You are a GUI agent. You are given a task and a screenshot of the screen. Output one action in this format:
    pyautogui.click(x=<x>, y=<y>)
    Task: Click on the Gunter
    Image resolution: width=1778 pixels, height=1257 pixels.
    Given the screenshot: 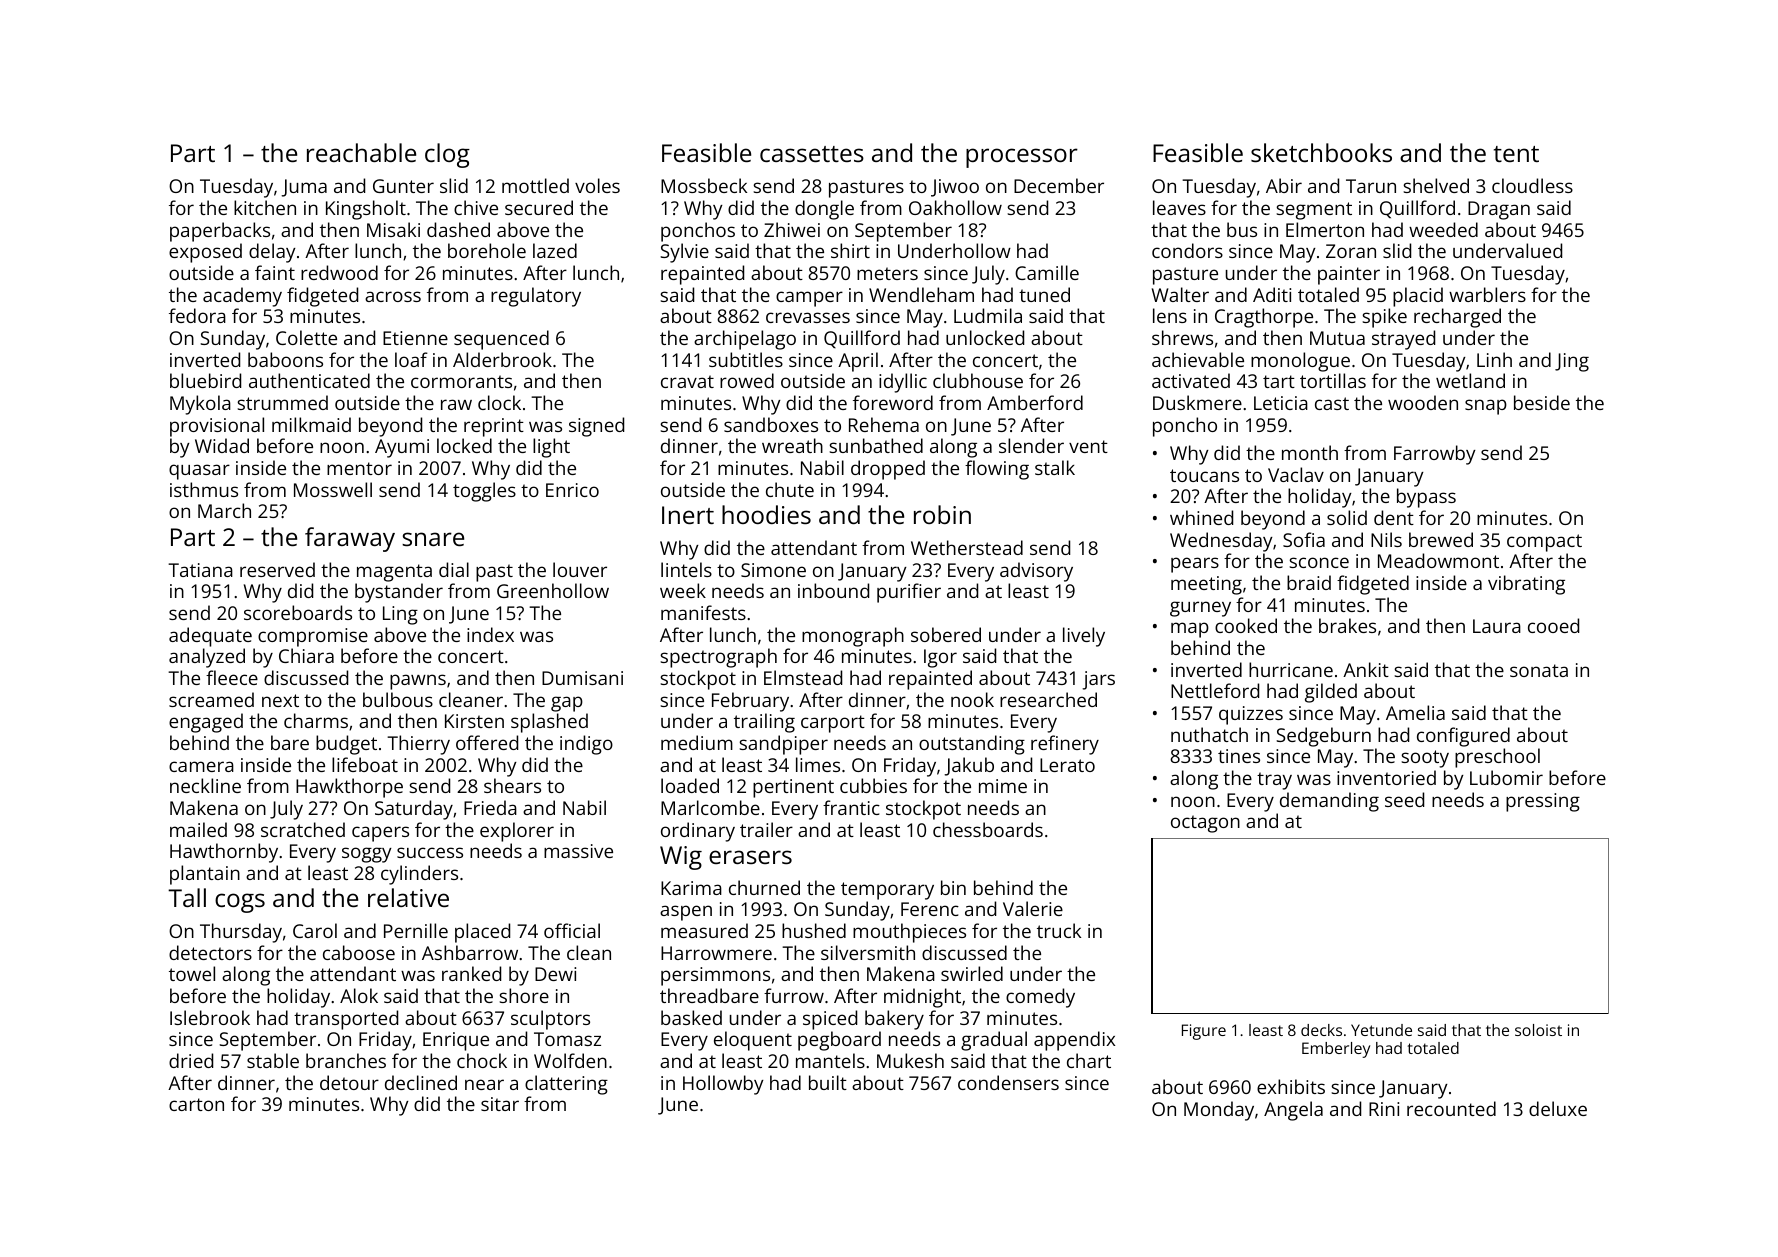 What is the action you would take?
    pyautogui.click(x=403, y=186)
